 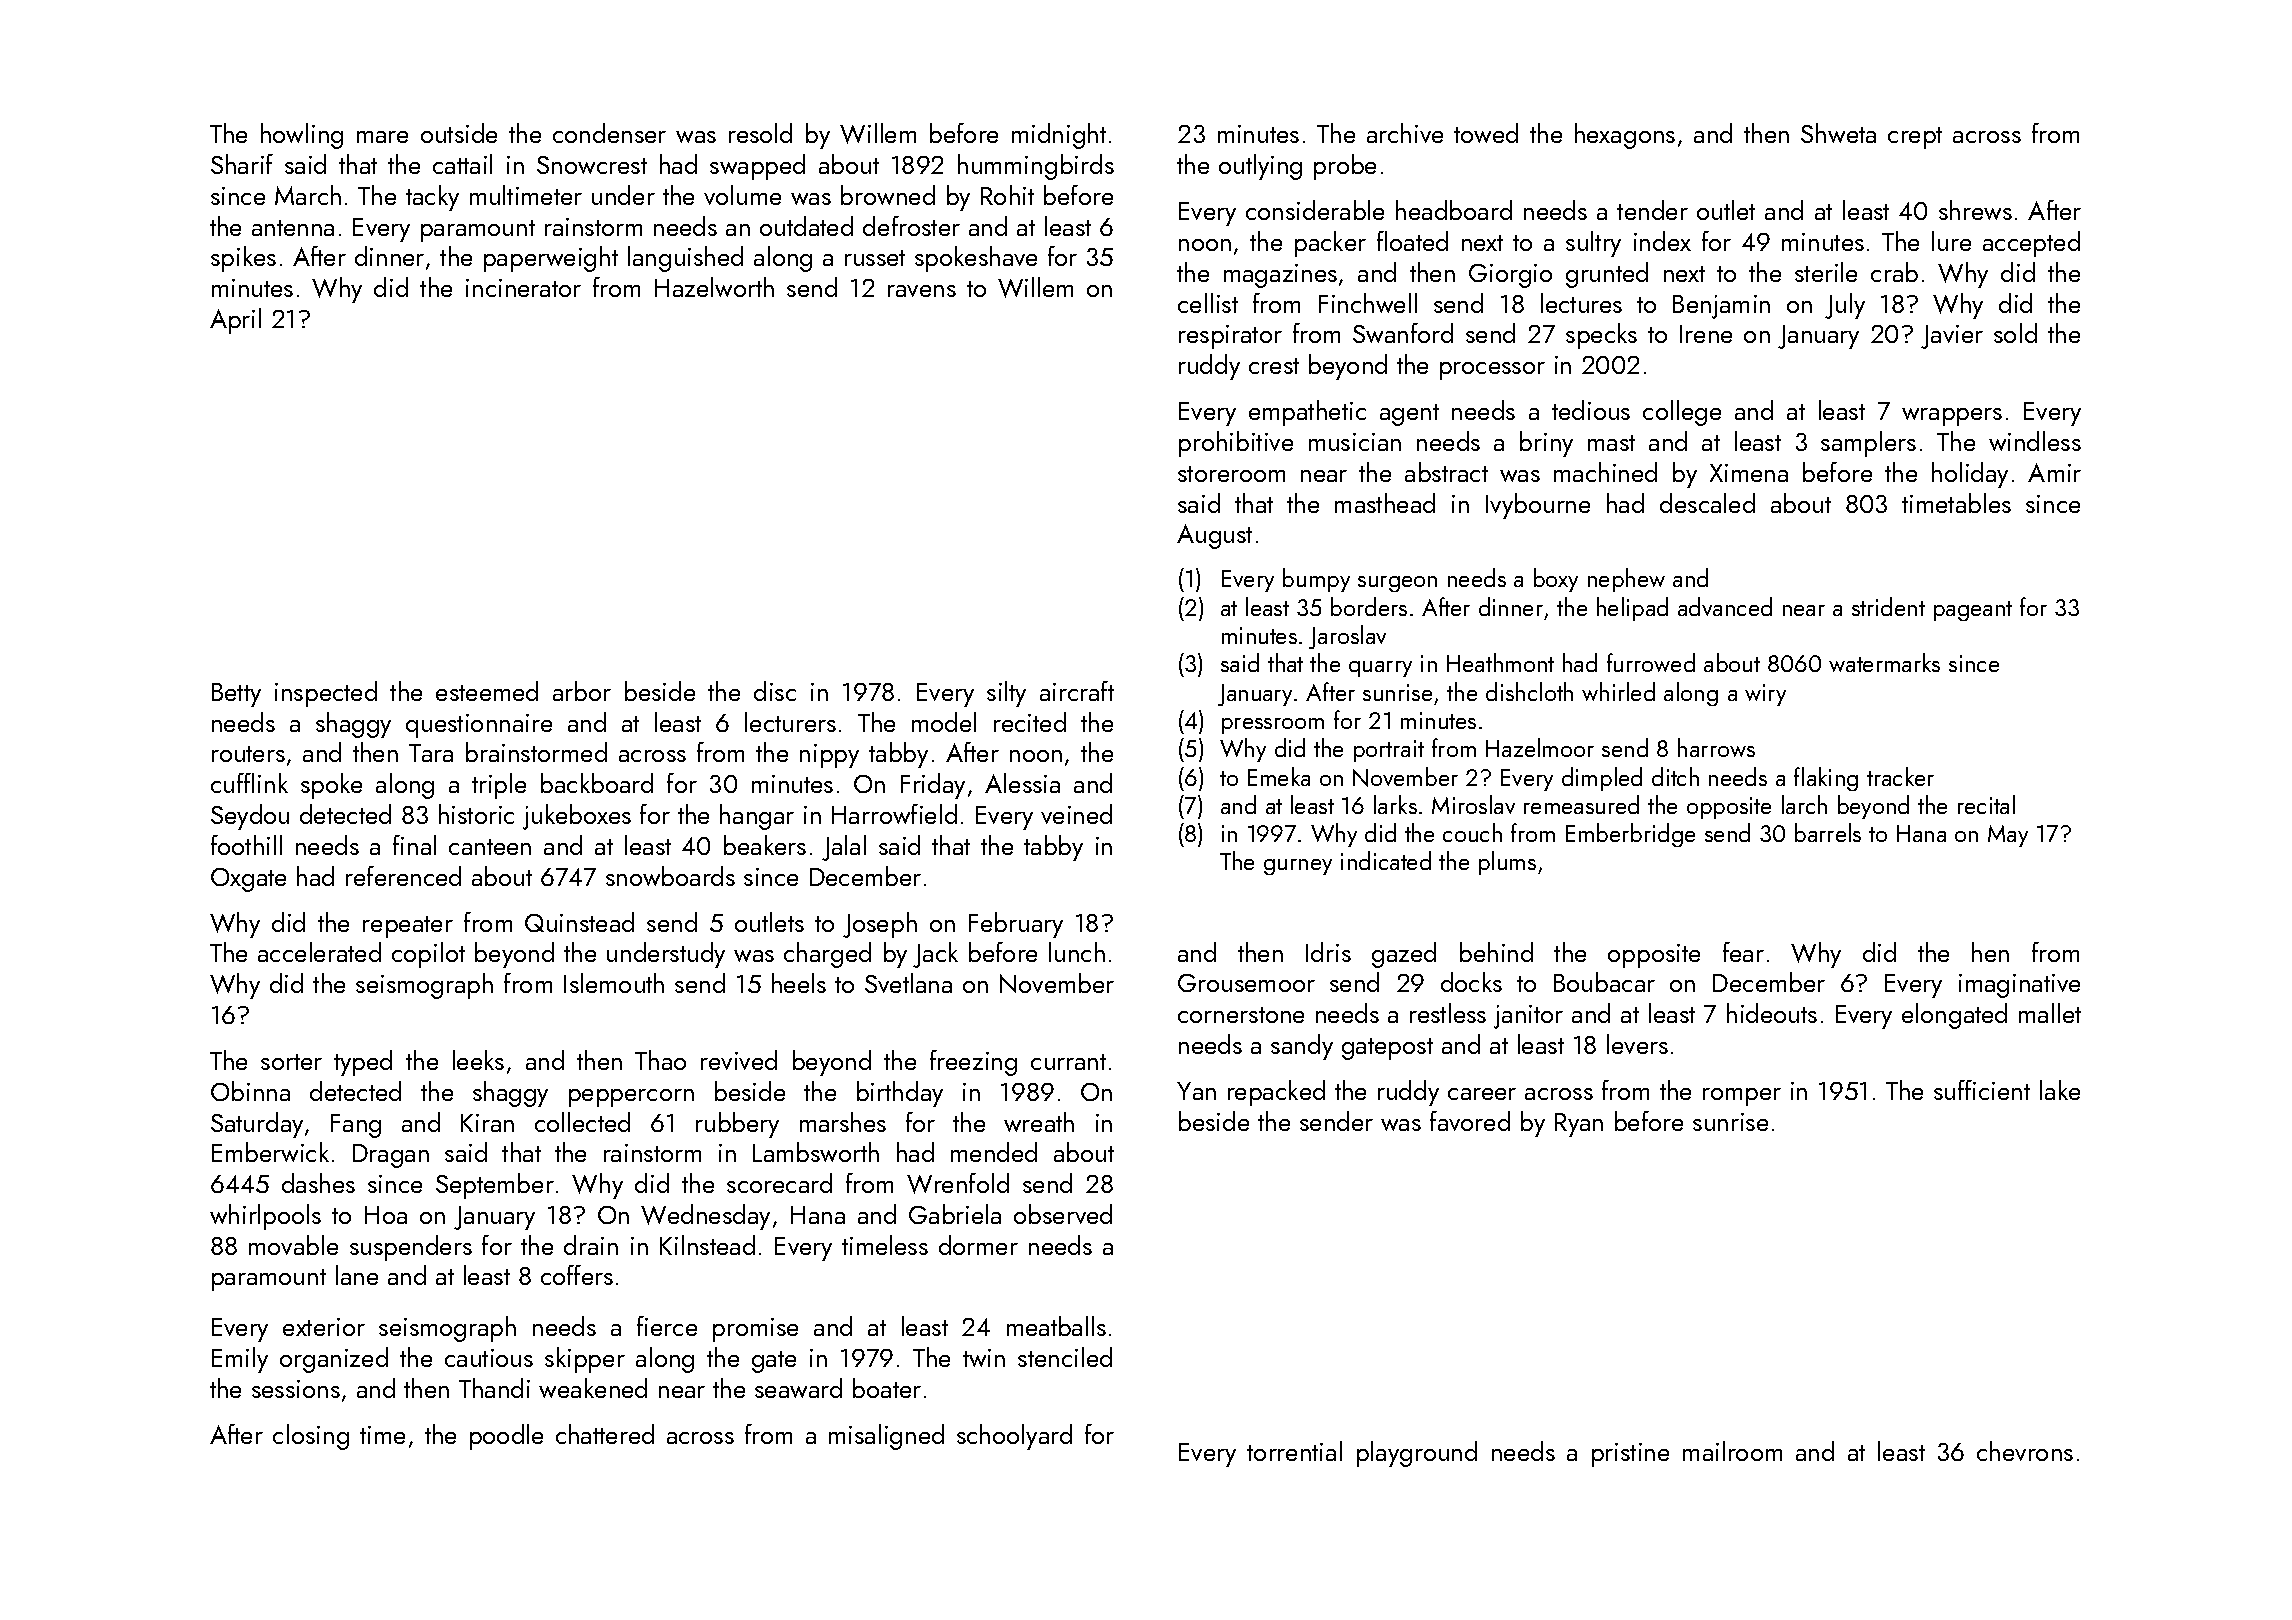 I want to click on disc, so click(x=775, y=691).
